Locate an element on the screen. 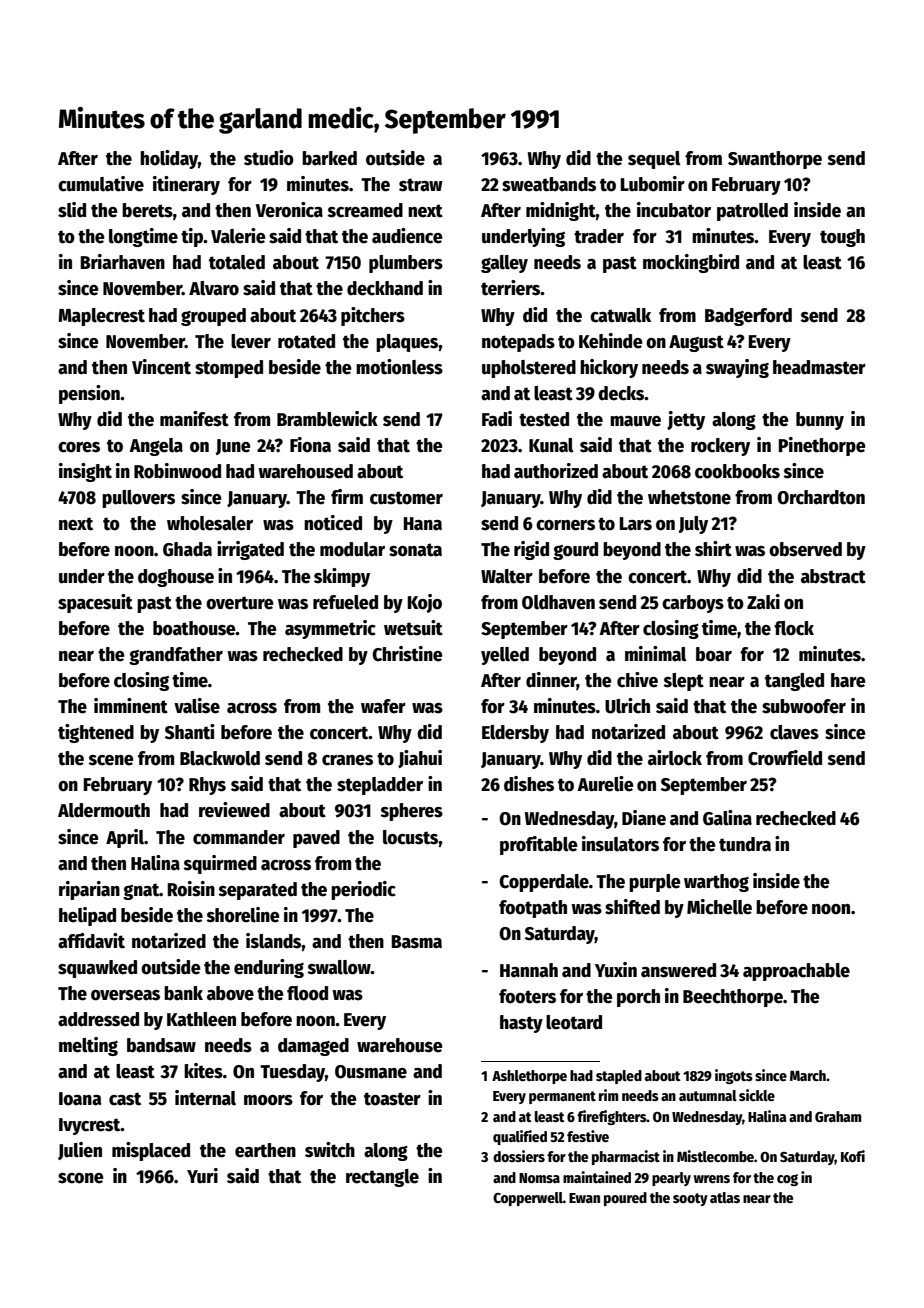 The width and height of the screenshot is (924, 1308). Ousmane is located at coordinates (371, 1072).
